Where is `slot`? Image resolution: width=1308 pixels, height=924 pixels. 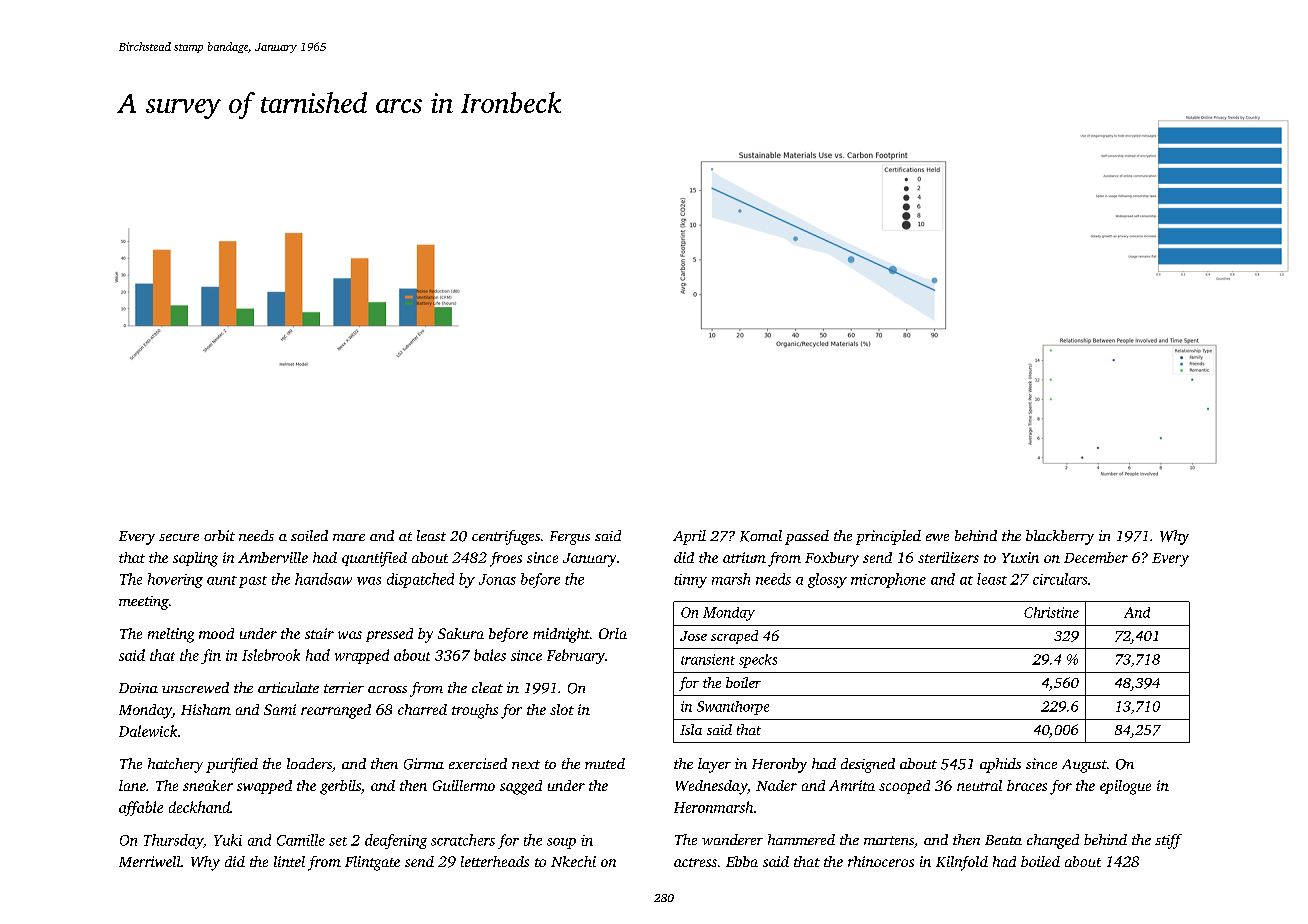
slot is located at coordinates (562, 709).
